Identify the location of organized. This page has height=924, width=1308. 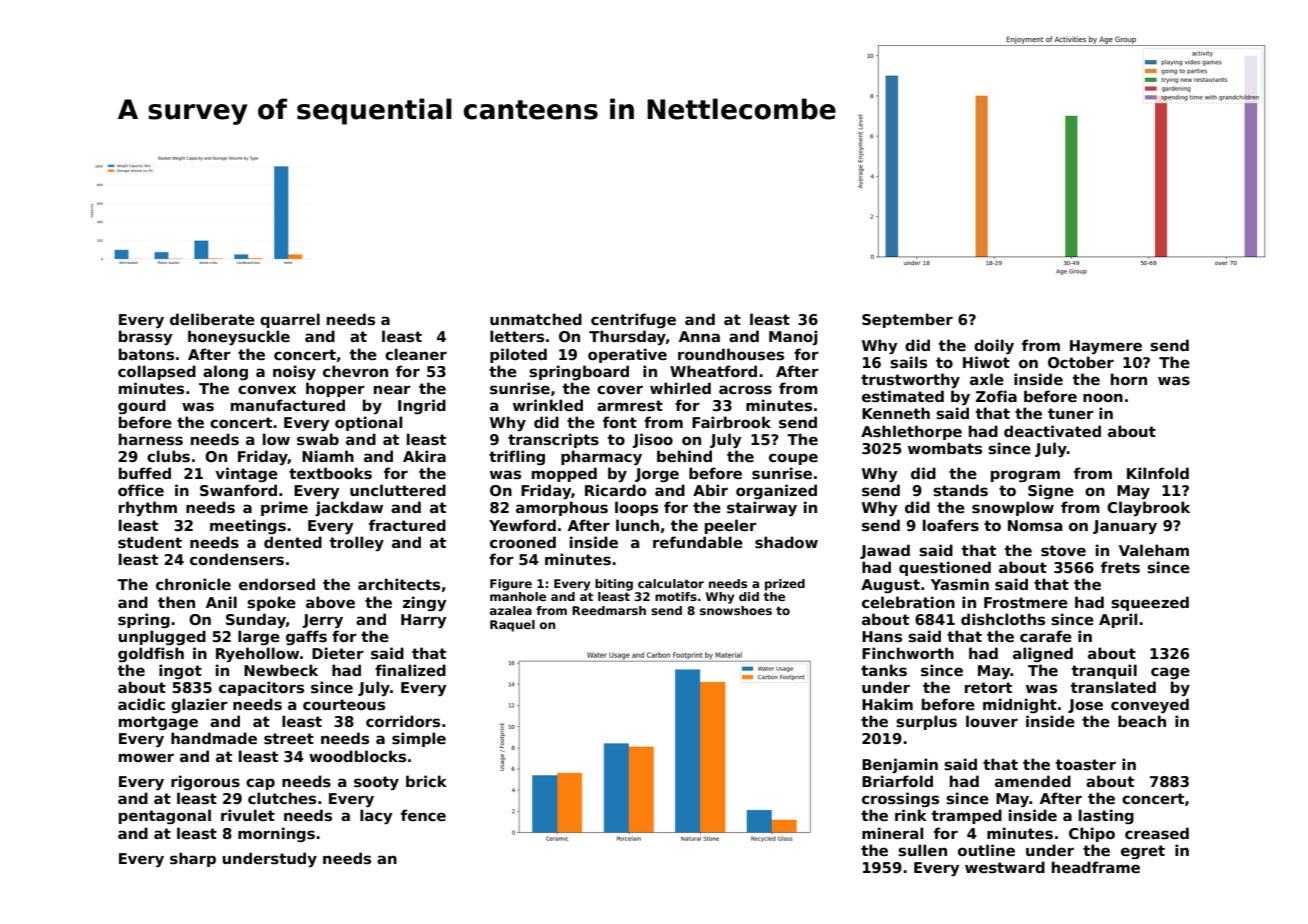
(776, 491).
